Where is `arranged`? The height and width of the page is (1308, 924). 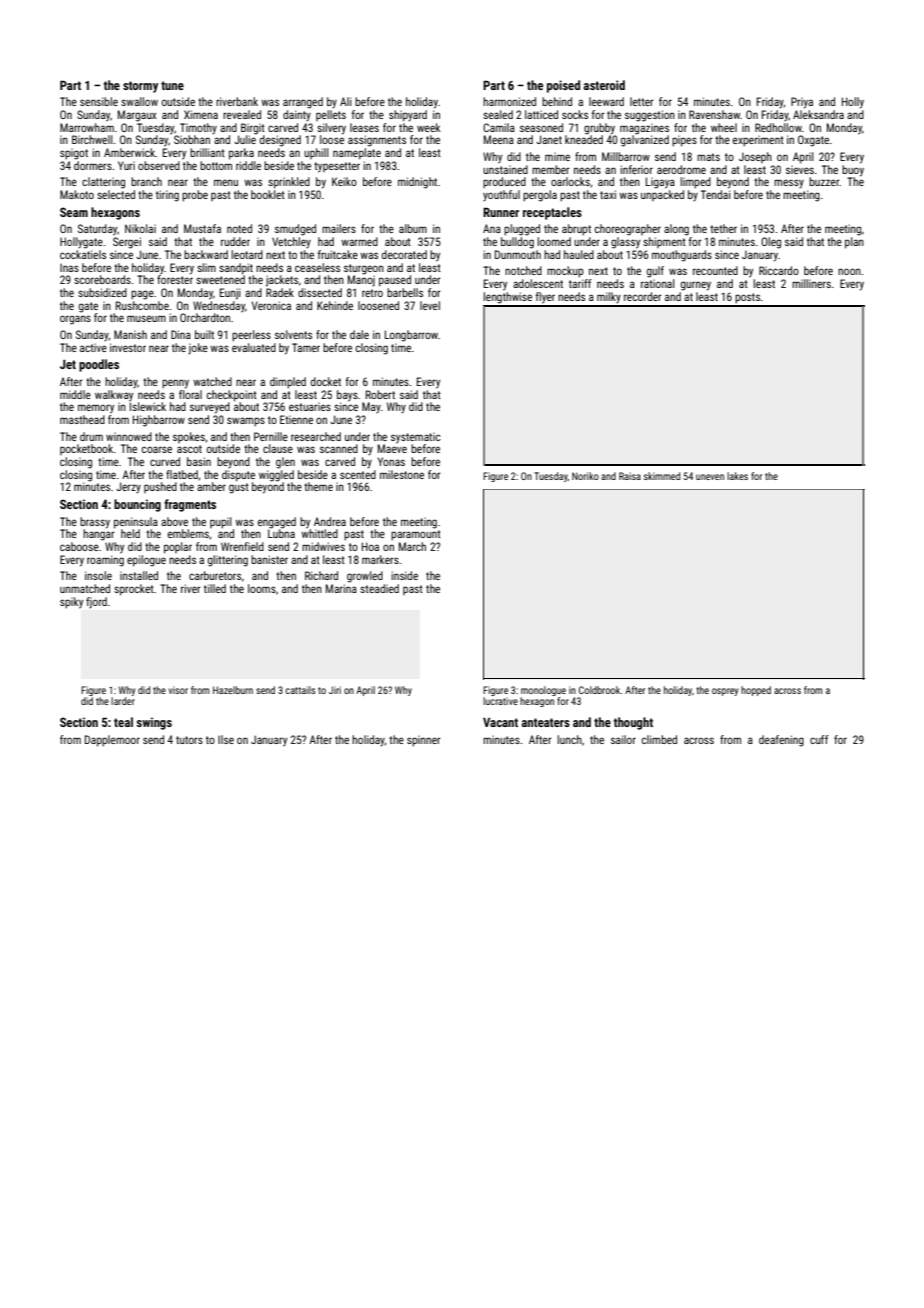 arranged is located at coordinates (303, 103).
